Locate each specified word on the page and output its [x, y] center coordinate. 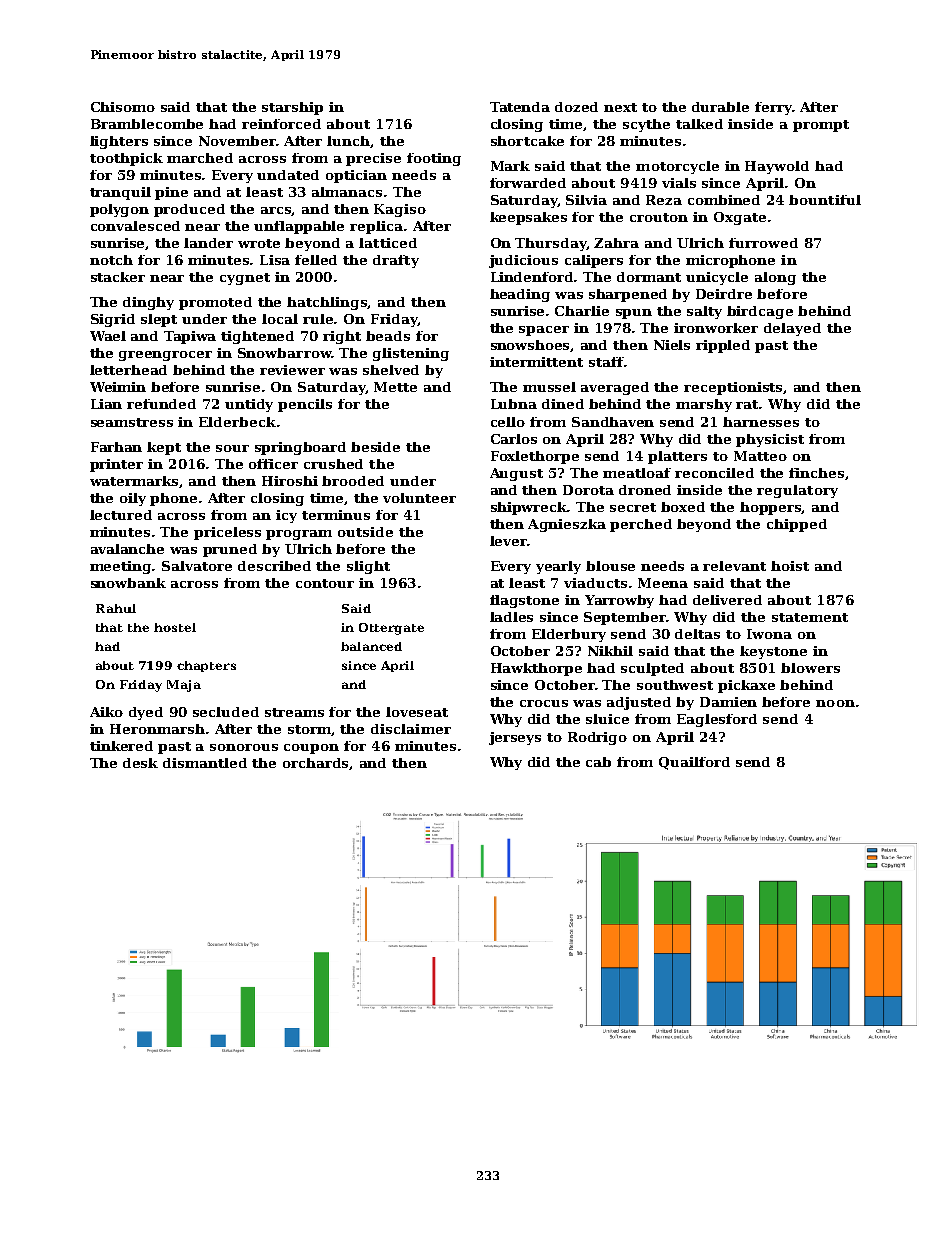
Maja [184, 686]
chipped [797, 525]
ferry [773, 108]
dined [563, 404]
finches [816, 473]
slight [368, 567]
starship [292, 108]
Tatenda [520, 107]
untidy [249, 405]
